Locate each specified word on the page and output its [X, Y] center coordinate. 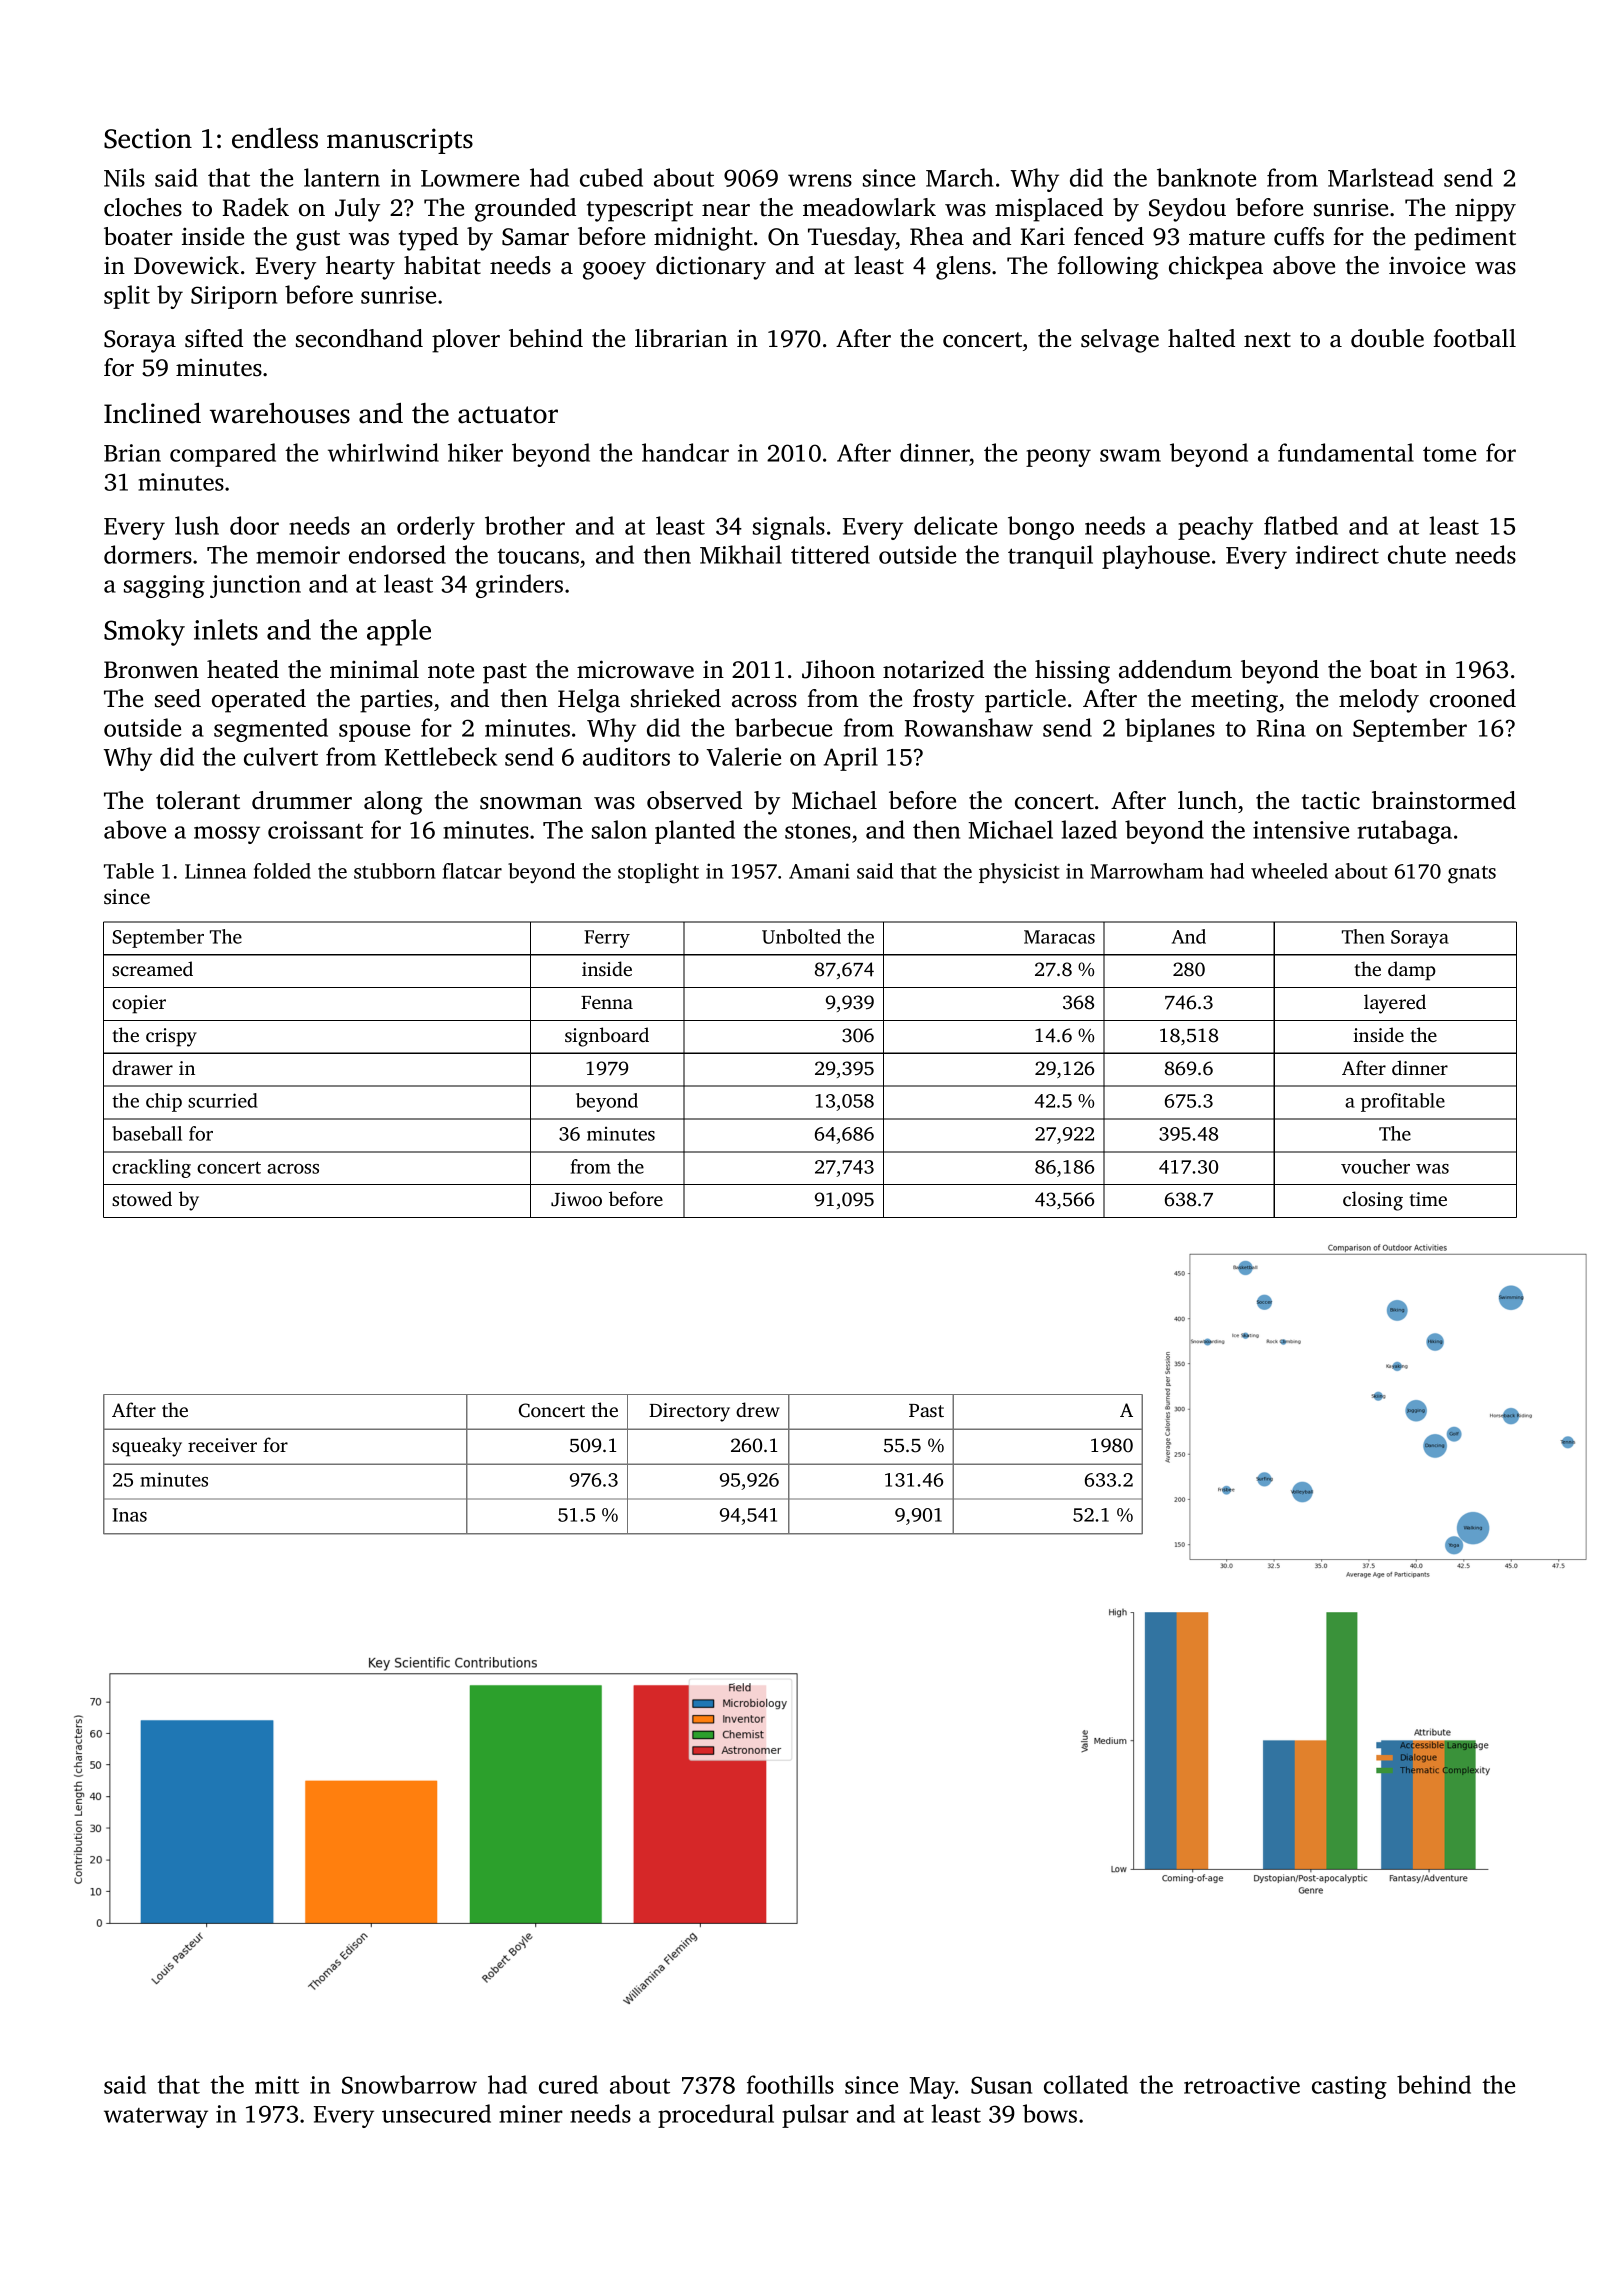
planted [695, 832]
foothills [790, 2084]
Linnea [215, 871]
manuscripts [400, 141]
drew [758, 1409]
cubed [611, 177]
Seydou [1187, 210]
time [1428, 1199]
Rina [1281, 728]
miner [531, 2114]
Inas [130, 1515]
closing [1373, 1201]
